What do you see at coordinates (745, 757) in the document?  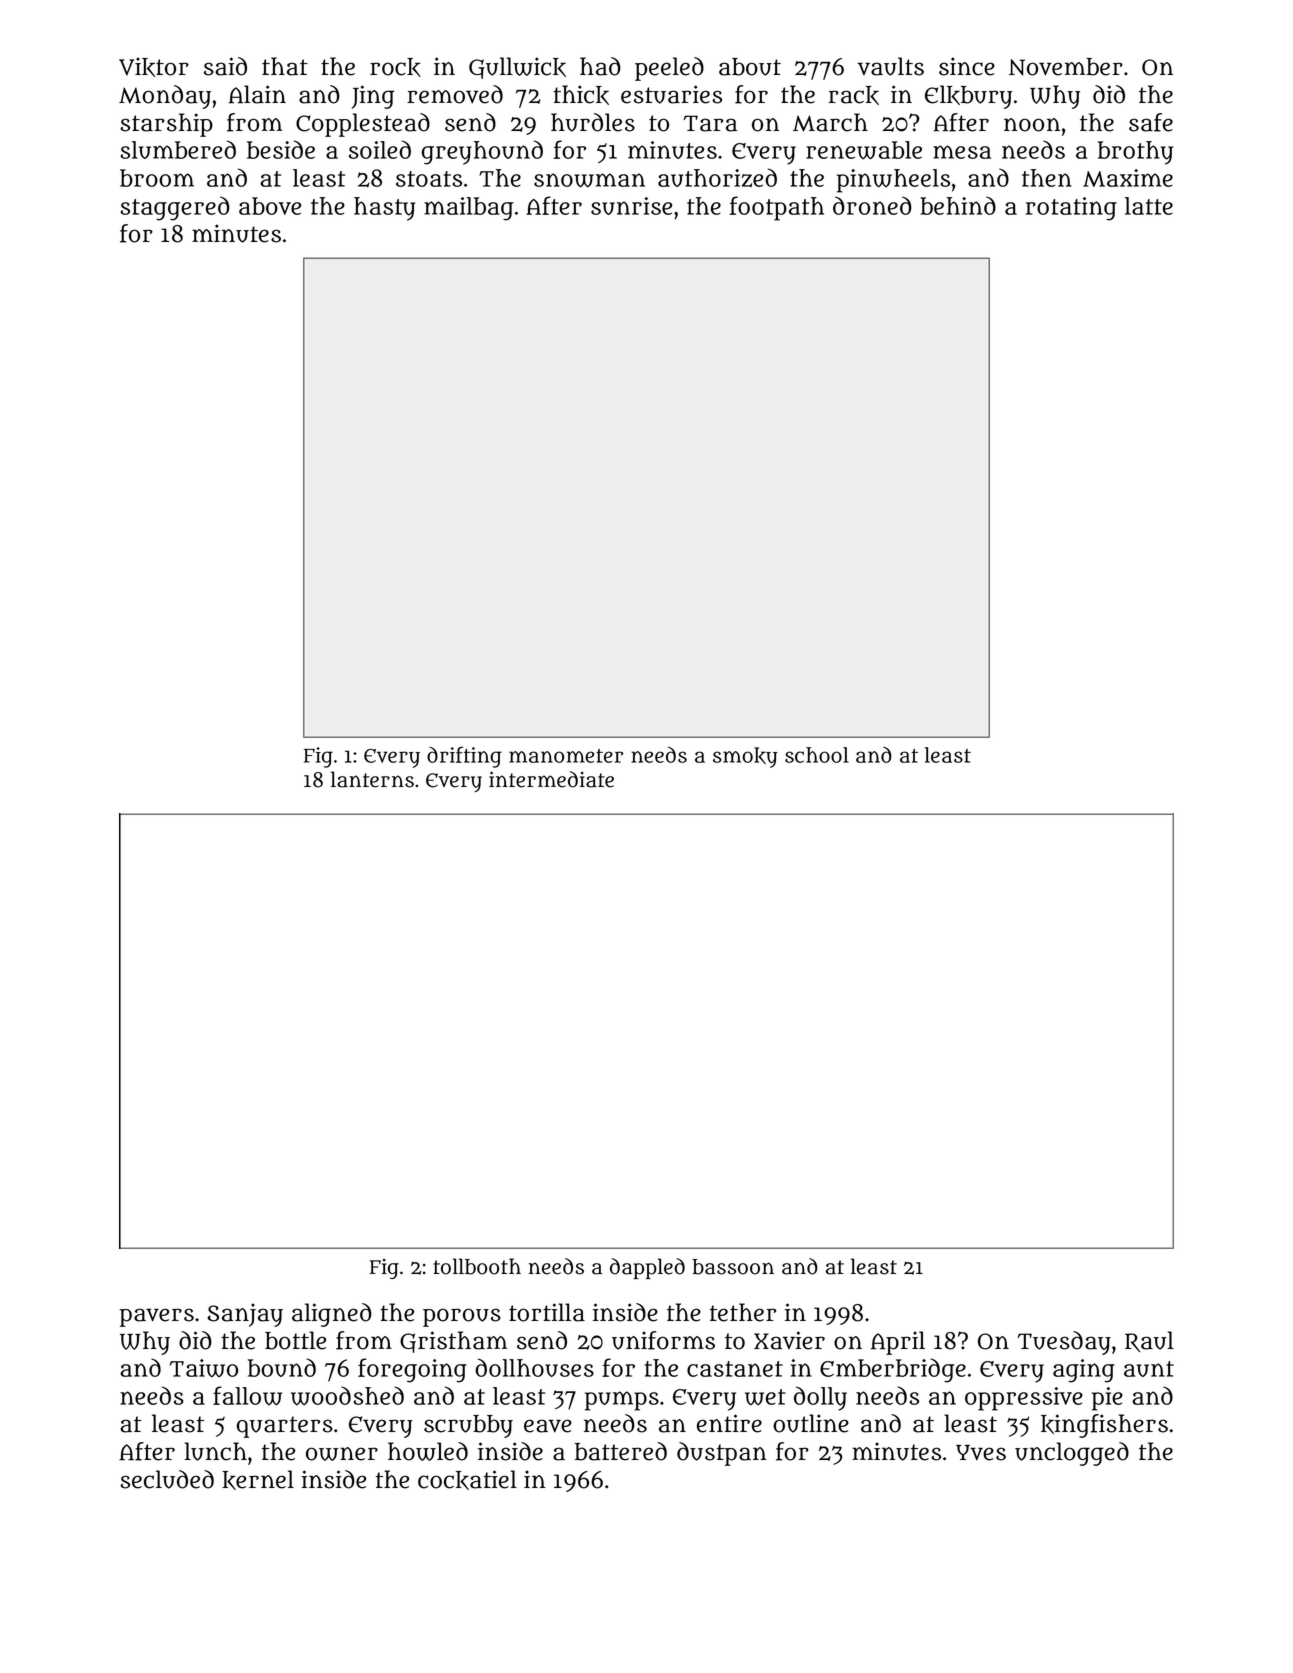 I see `smoky` at bounding box center [745, 757].
